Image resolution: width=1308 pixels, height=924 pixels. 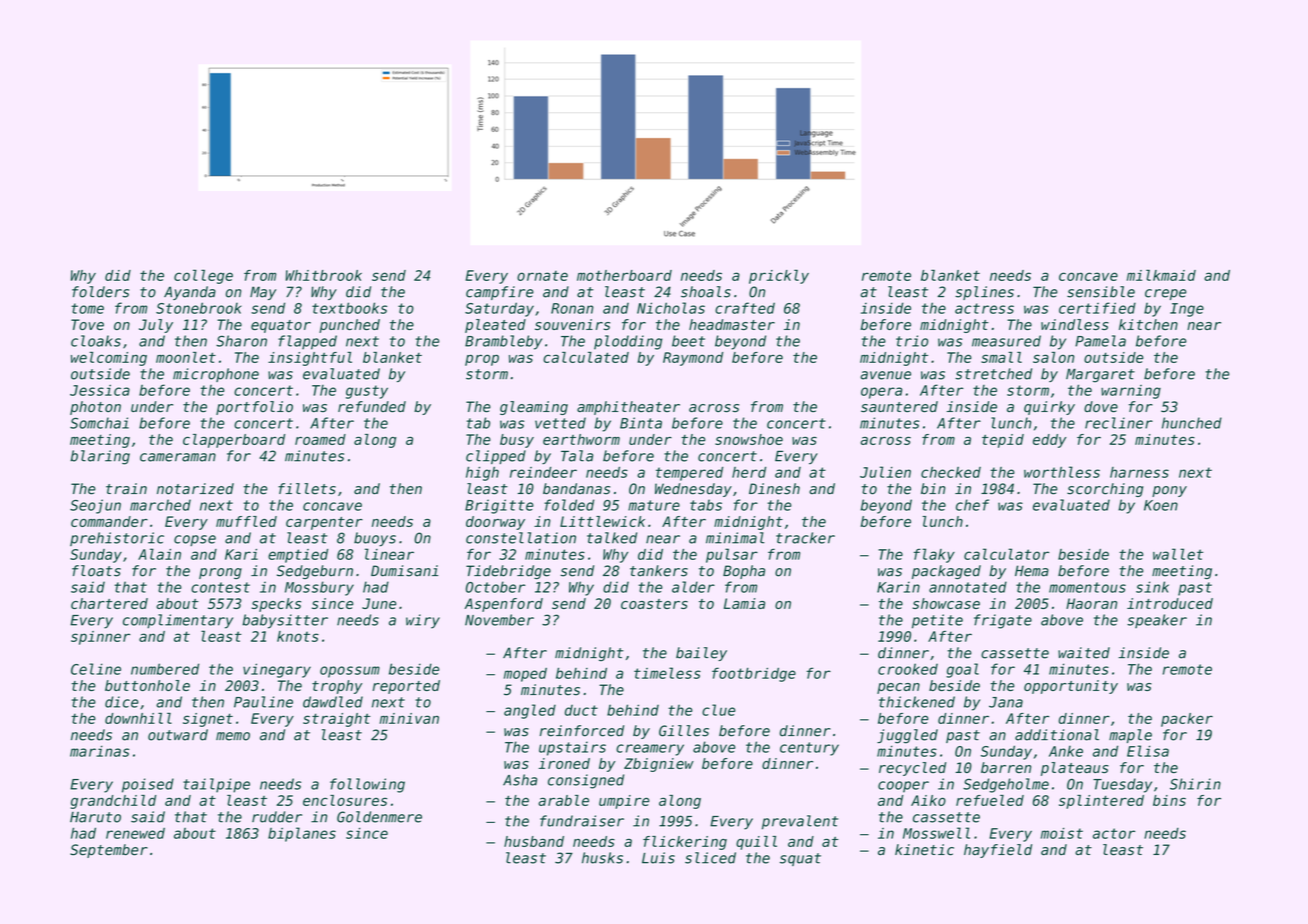 What do you see at coordinates (671, 308) in the image?
I see `Nicholas` at bounding box center [671, 308].
